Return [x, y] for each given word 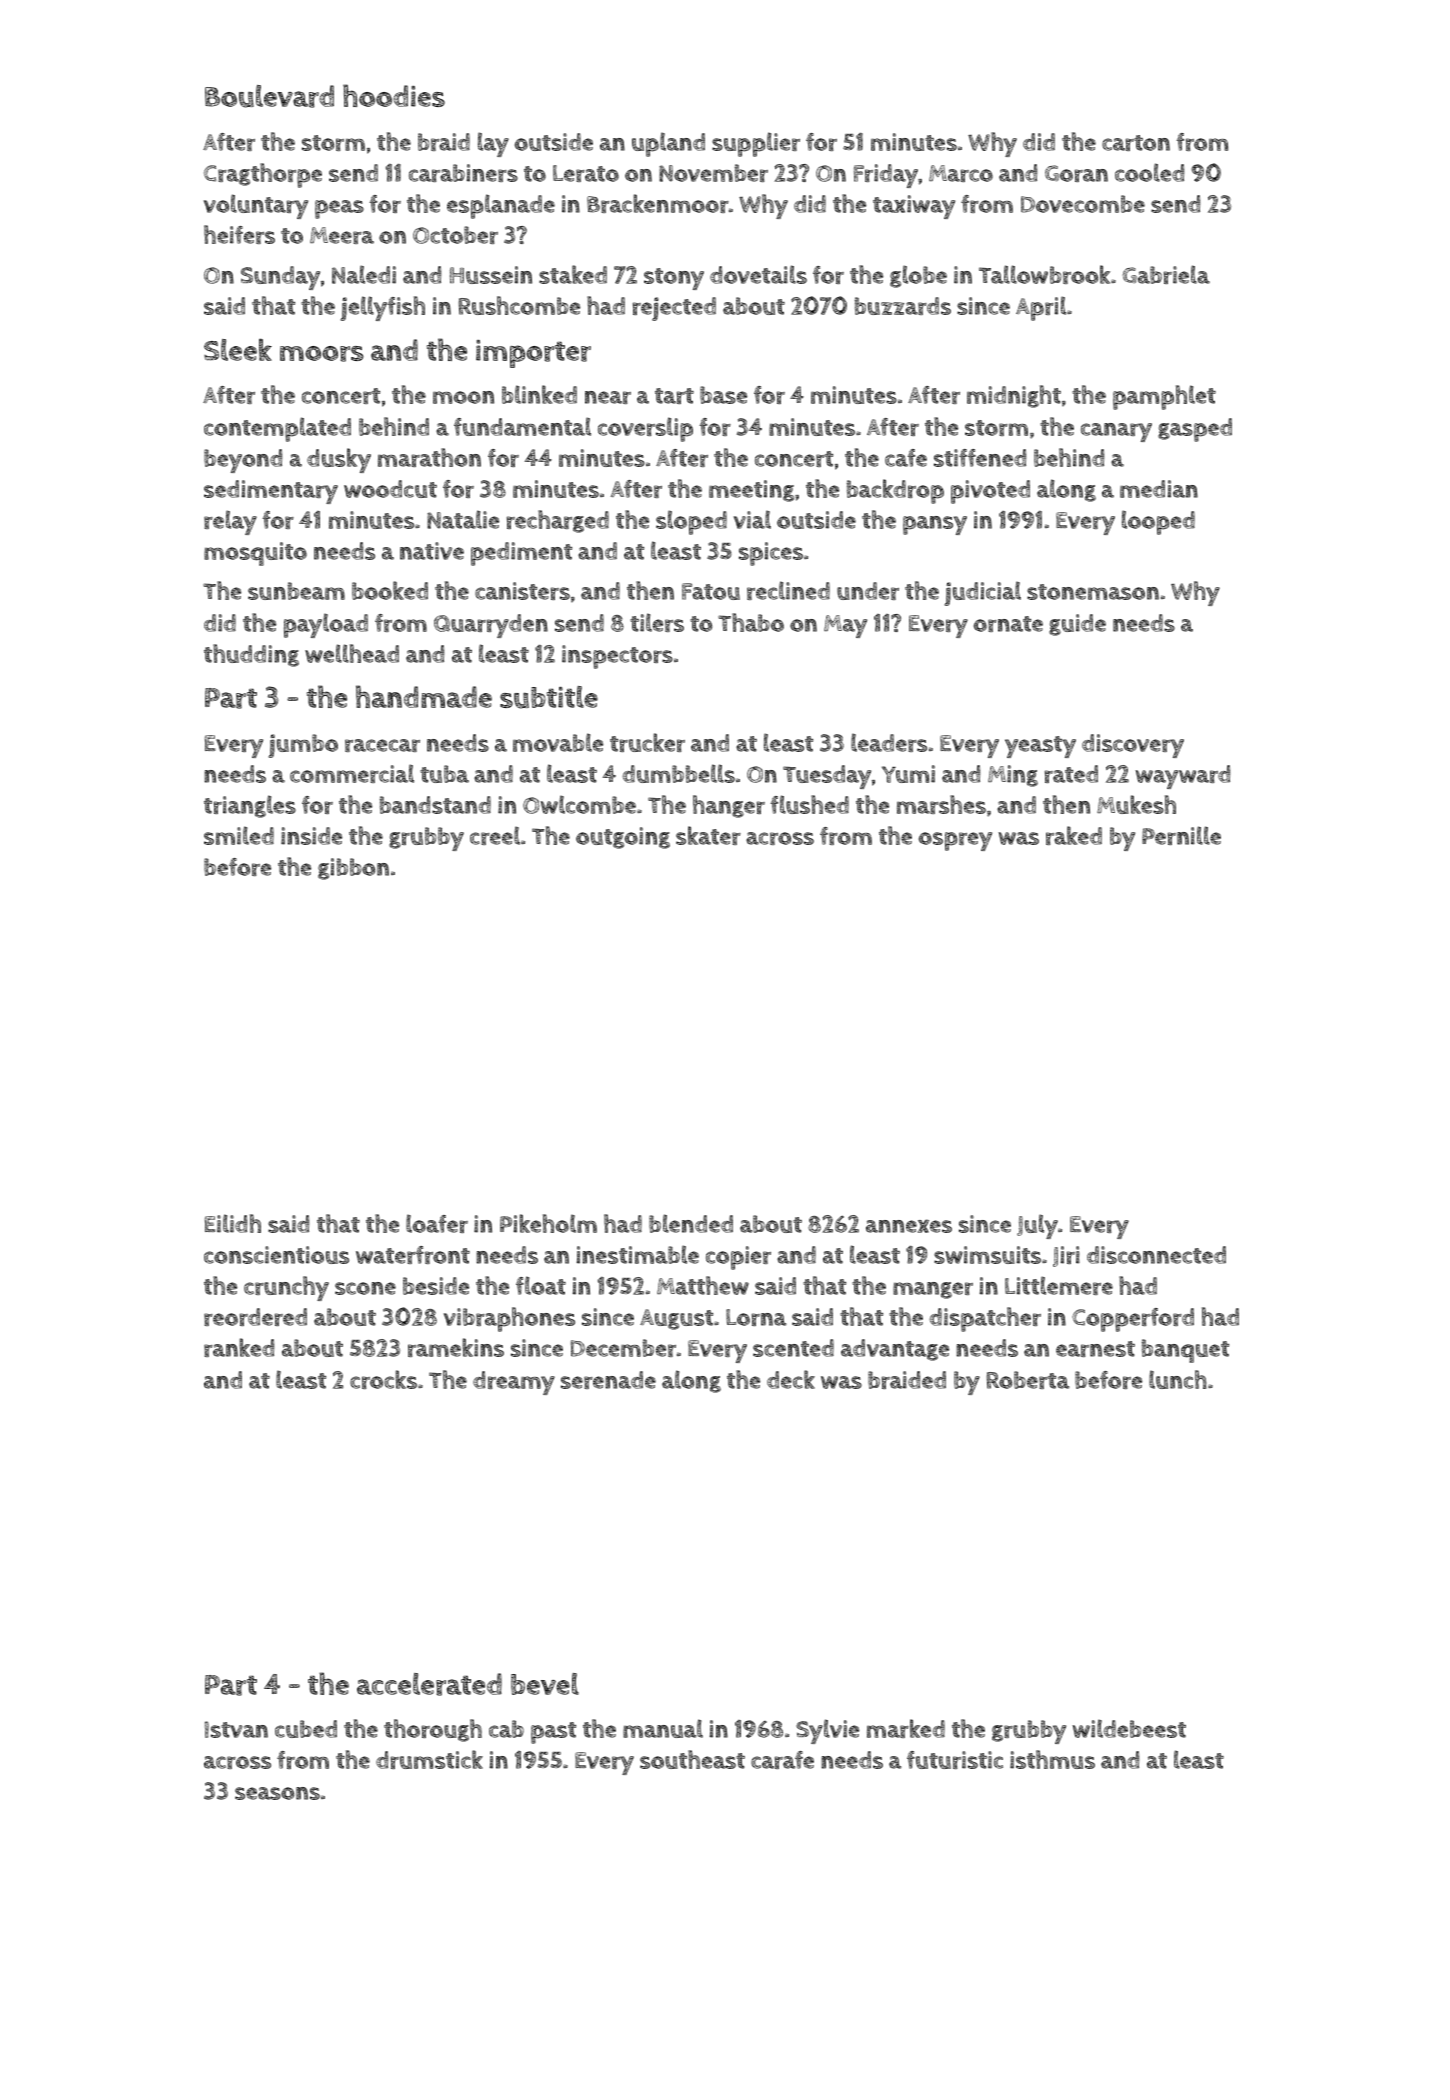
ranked [239, 1347]
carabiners [463, 173]
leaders [889, 742]
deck [791, 1379]
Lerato [586, 173]
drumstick [429, 1759]
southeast [692, 1759]
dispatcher [985, 1319]
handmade [424, 696]
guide [1077, 625]
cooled [1149, 172]
